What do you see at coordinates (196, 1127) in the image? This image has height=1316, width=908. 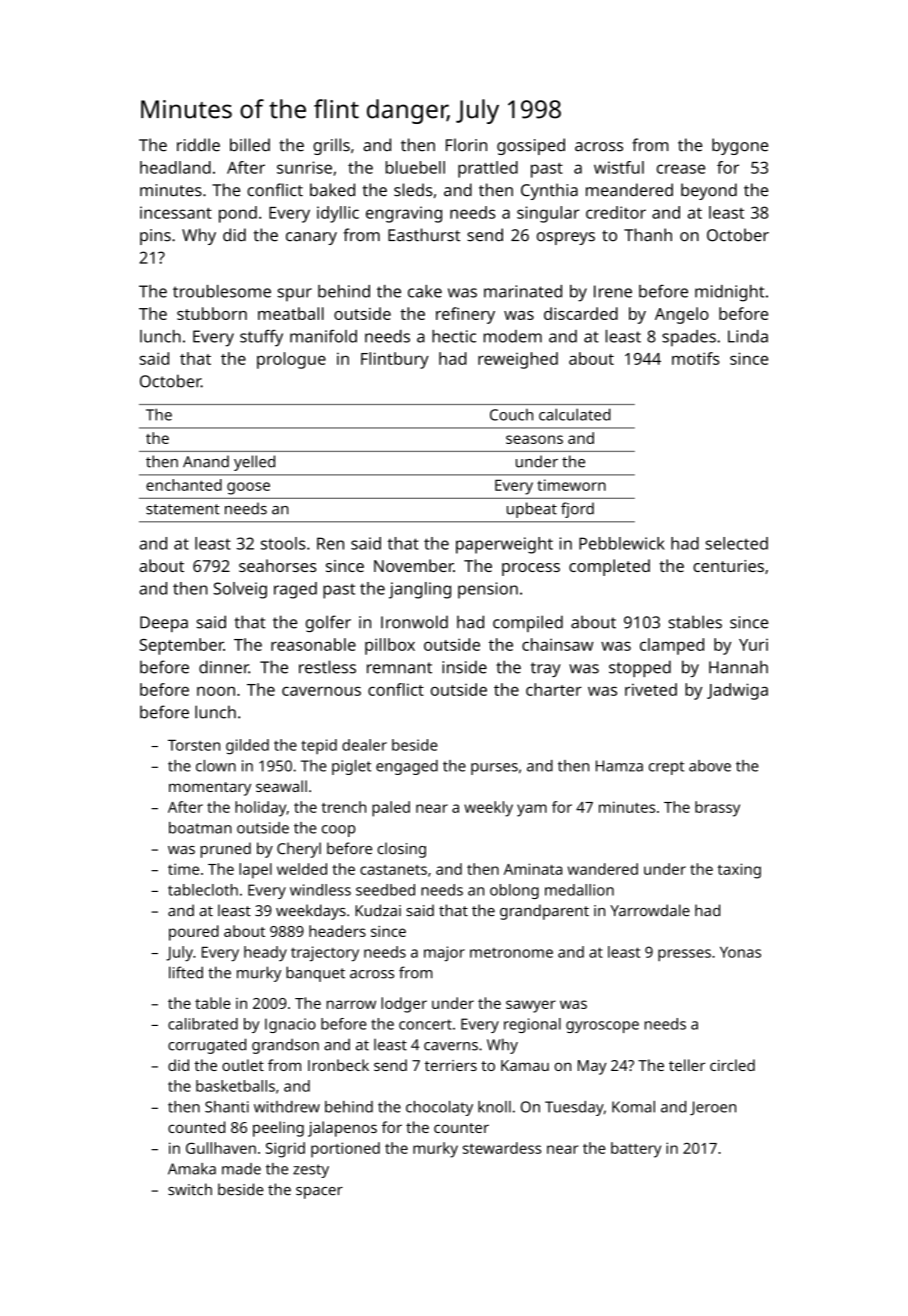 I see `counted` at bounding box center [196, 1127].
